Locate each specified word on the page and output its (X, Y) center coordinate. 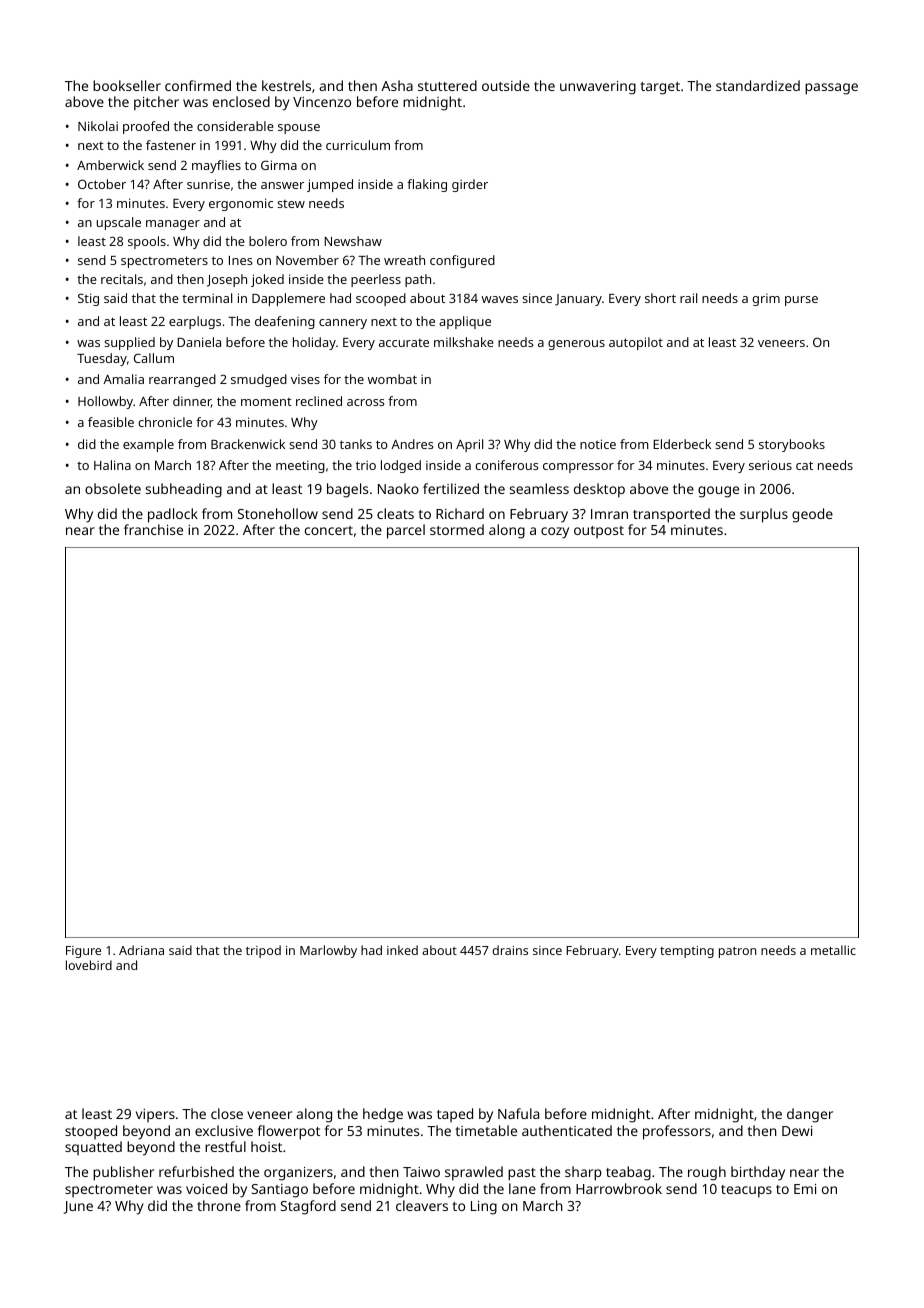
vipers (155, 1115)
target (660, 88)
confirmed (198, 85)
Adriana (141, 950)
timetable (486, 1130)
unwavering (598, 88)
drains (510, 950)
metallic (833, 950)
